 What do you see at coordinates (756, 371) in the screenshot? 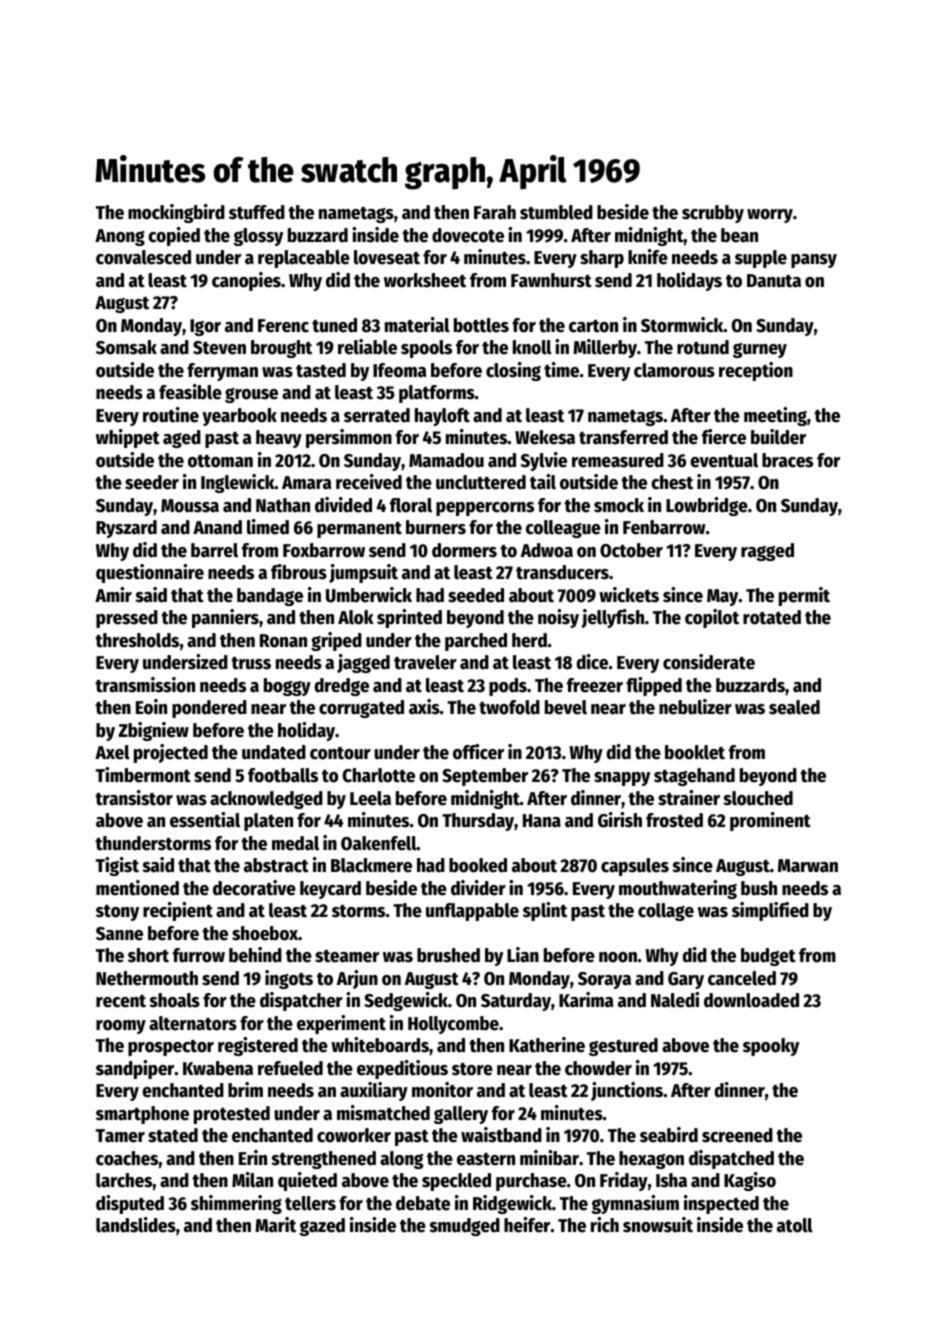
I see `reception` at bounding box center [756, 371].
